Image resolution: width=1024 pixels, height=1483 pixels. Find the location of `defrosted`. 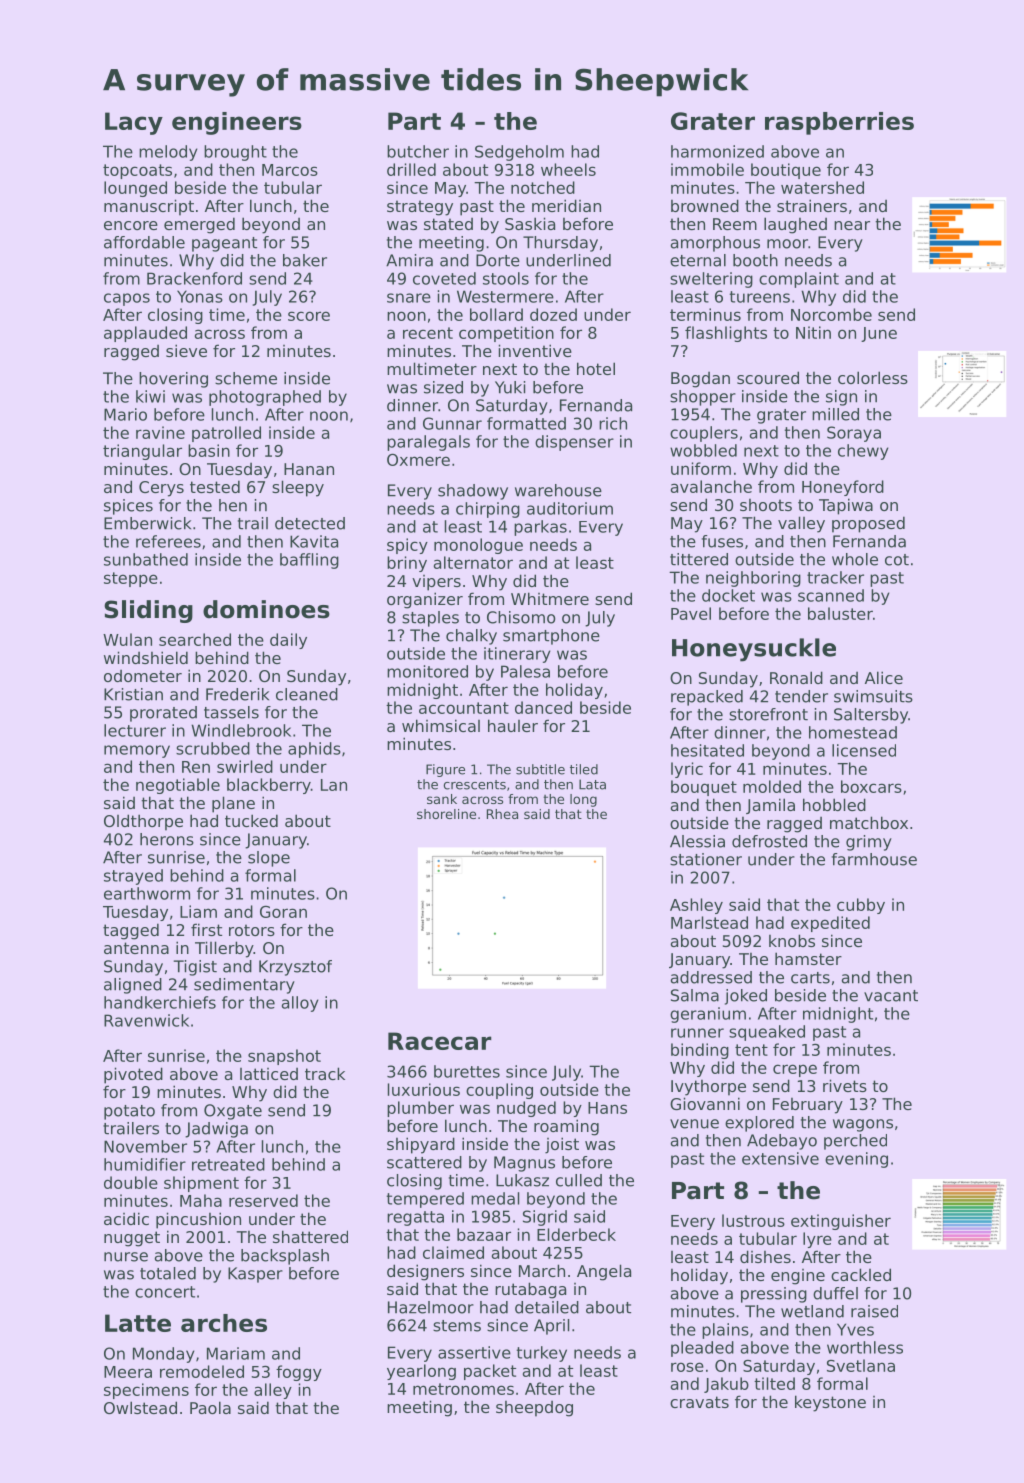

defrosted is located at coordinates (769, 841).
